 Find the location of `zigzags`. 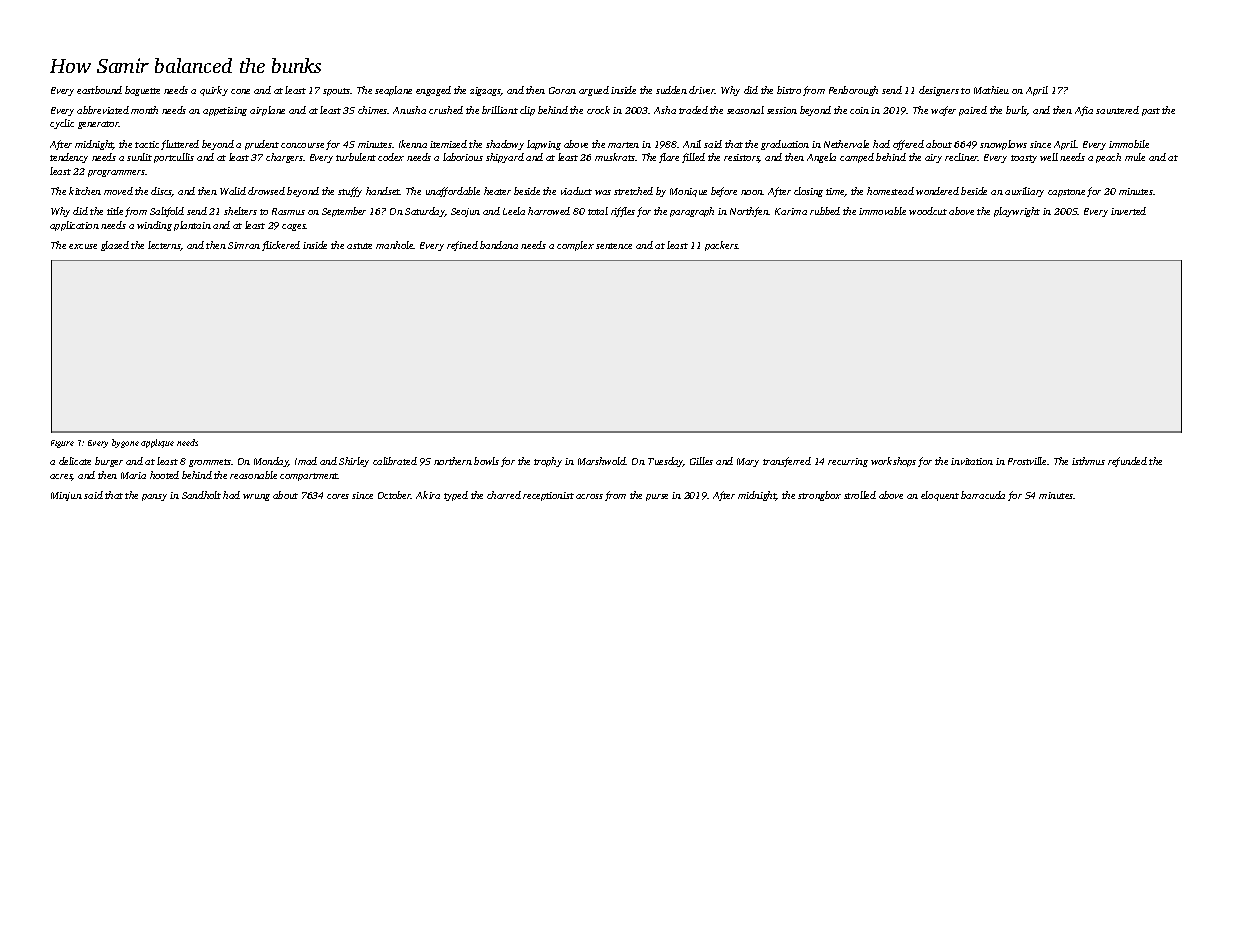

zigzags is located at coordinates (485, 91).
